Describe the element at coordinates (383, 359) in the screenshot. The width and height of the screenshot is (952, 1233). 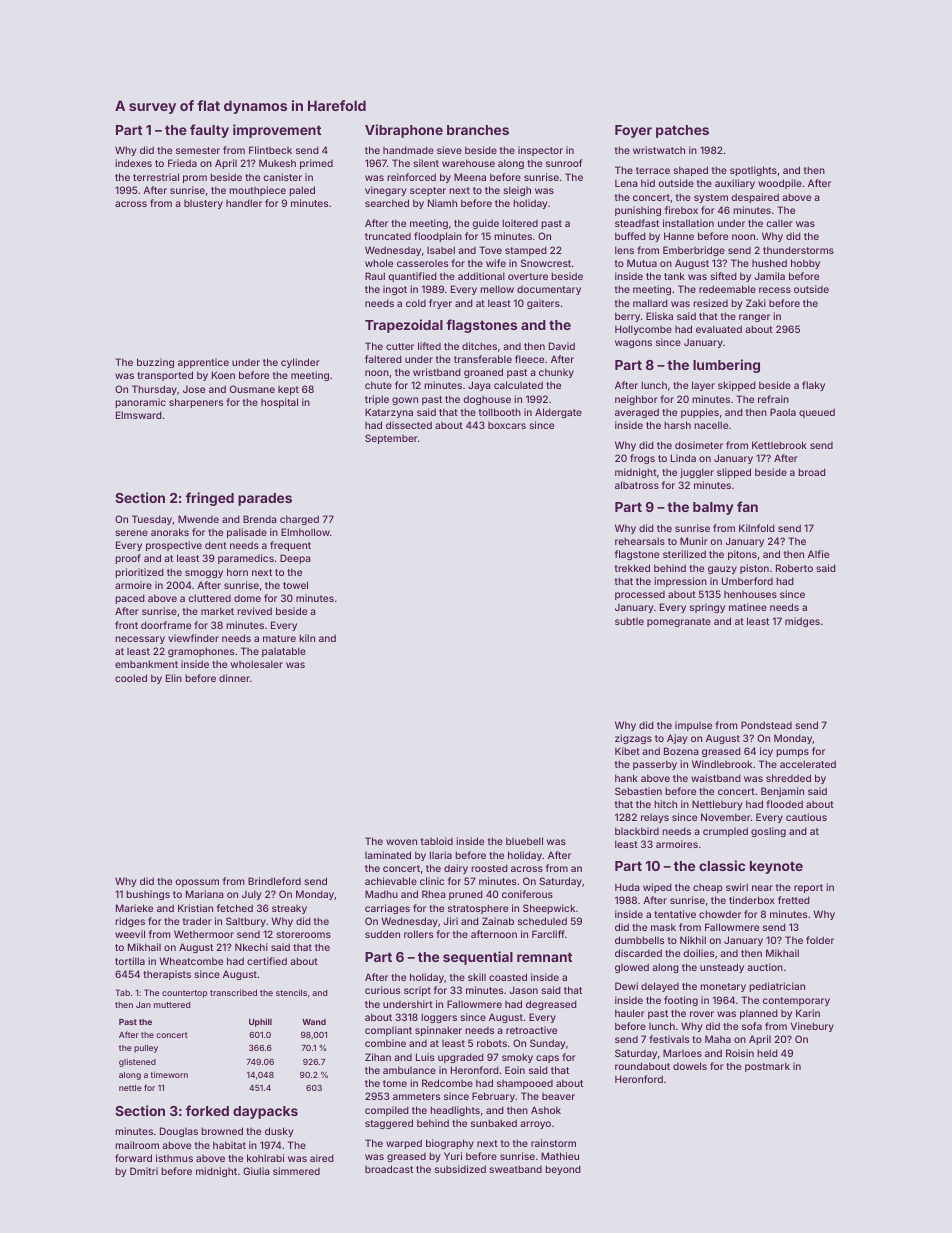
I see `faltered` at that location.
